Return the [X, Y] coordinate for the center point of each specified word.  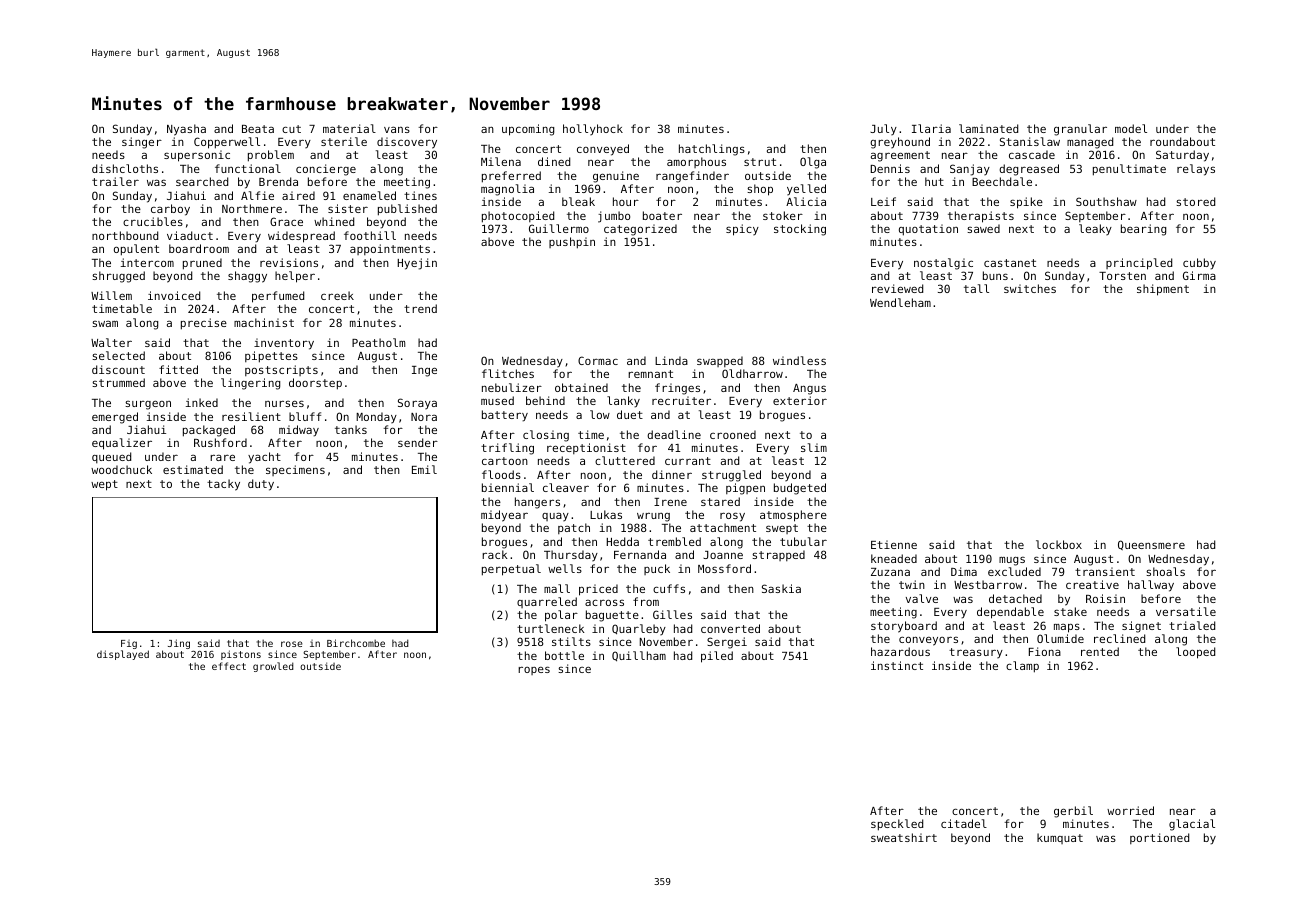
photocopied [518, 217]
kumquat [1060, 838]
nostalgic [943, 264]
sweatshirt [904, 837]
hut [934, 181]
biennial [508, 487]
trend [420, 308]
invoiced [174, 295]
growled [273, 667]
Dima [964, 571]
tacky [223, 485]
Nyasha [186, 130]
